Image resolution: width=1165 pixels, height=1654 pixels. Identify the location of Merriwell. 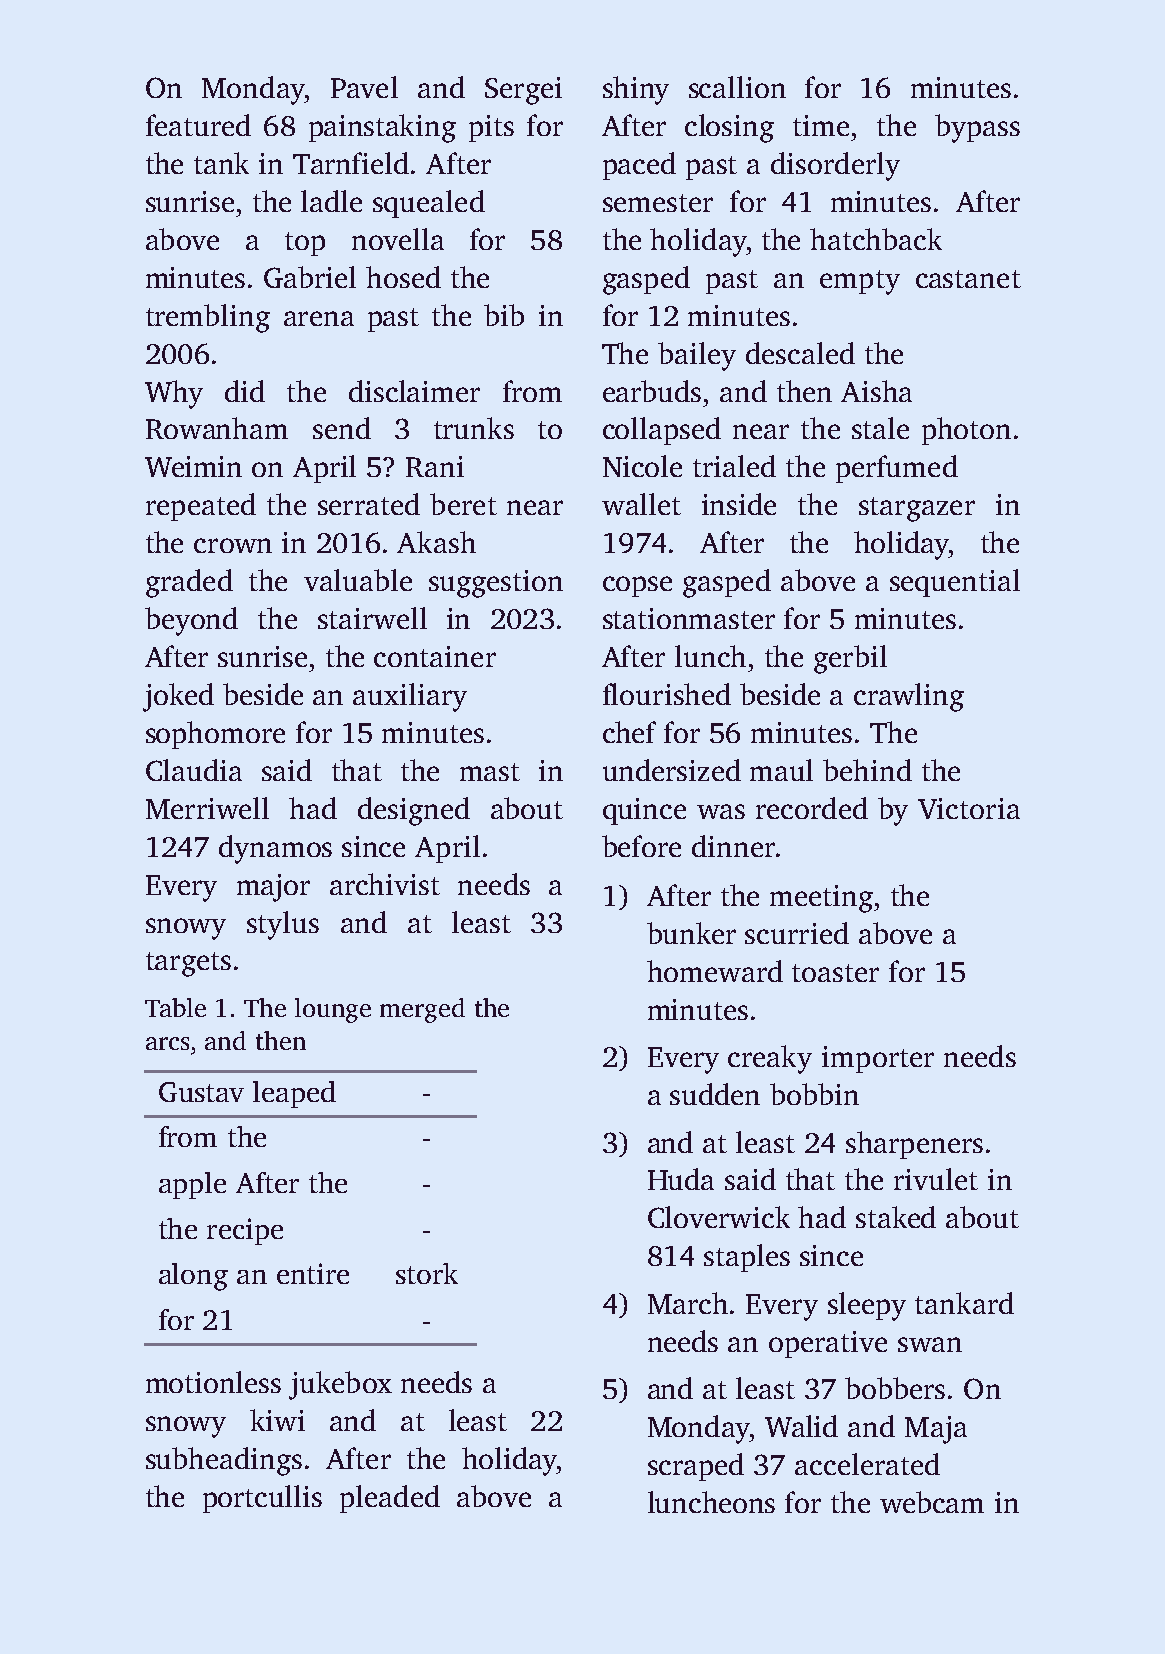
(207, 808).
